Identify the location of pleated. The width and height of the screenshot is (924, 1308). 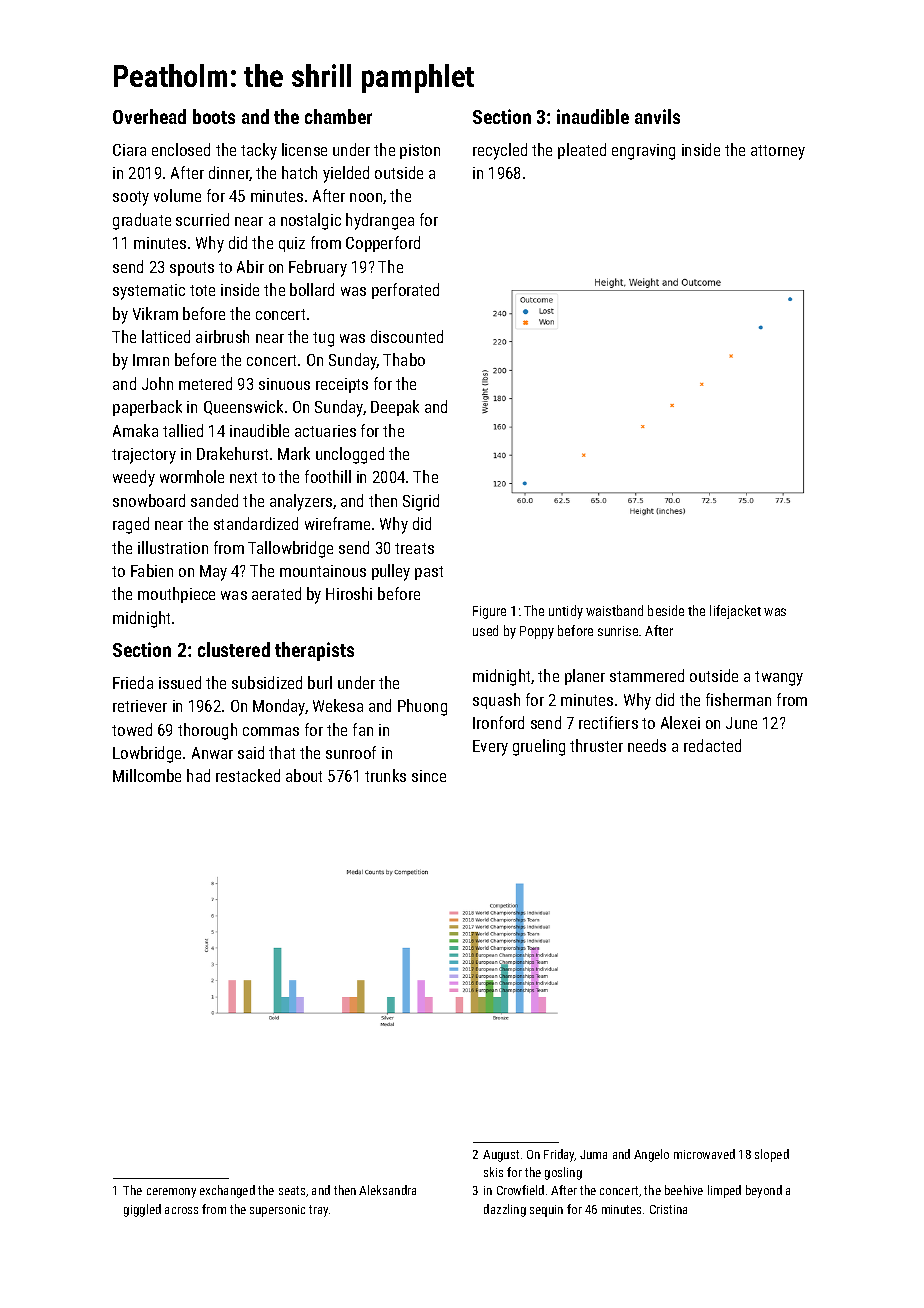
(582, 151).
